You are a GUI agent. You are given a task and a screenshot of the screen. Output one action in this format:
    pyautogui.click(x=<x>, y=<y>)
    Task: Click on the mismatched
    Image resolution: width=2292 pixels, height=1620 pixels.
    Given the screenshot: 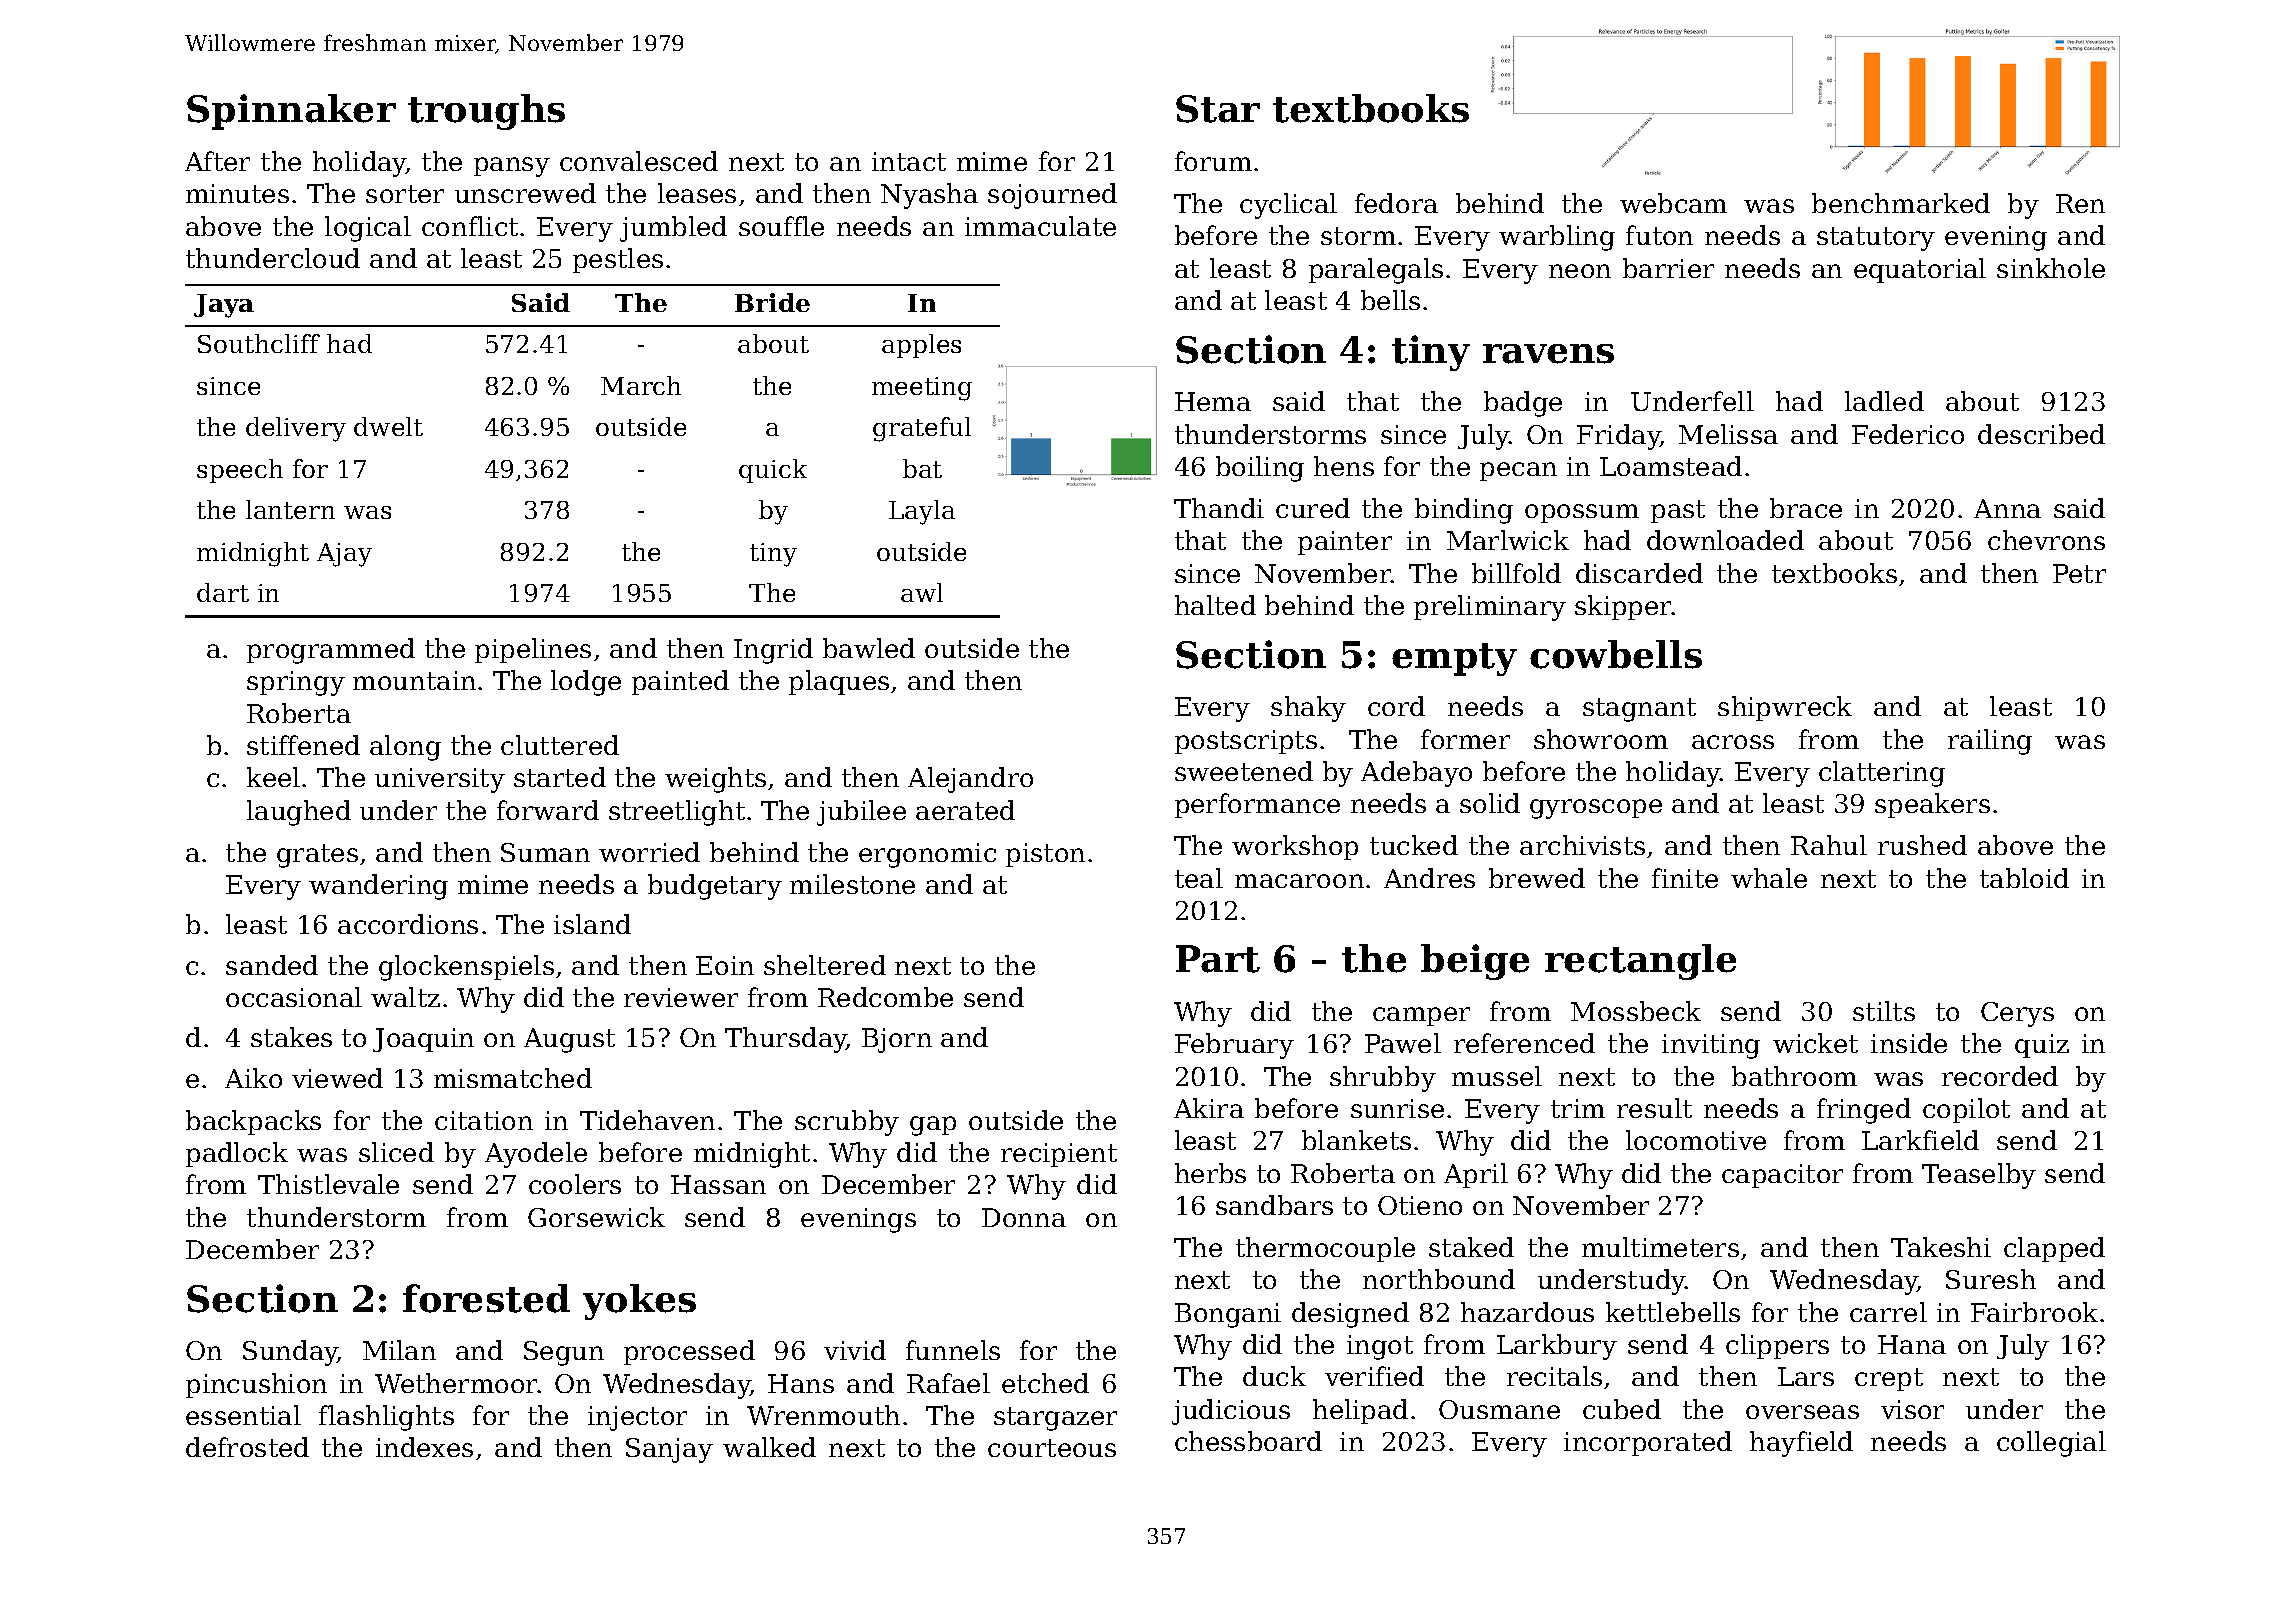 What is the action you would take?
    pyautogui.click(x=513, y=1078)
